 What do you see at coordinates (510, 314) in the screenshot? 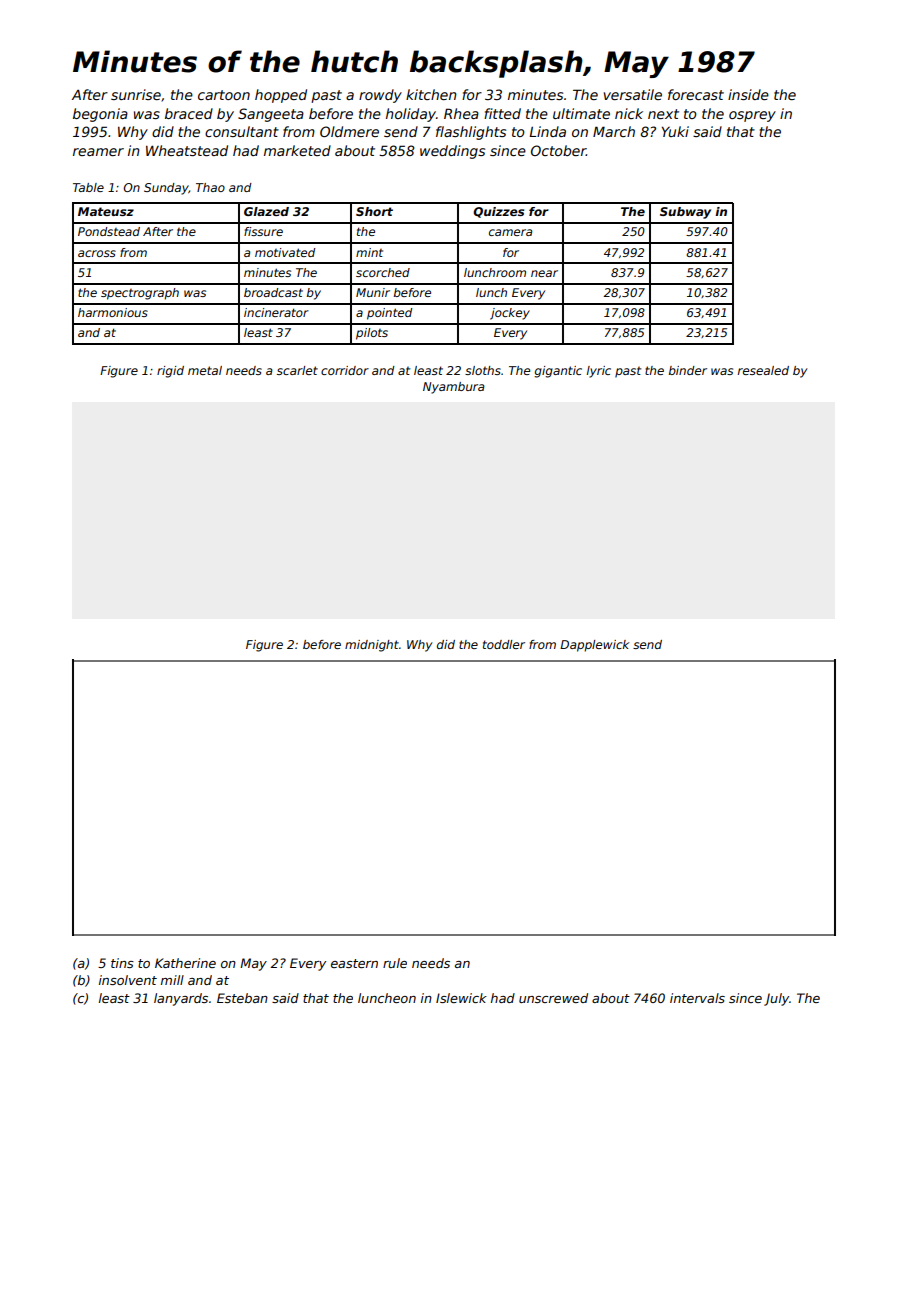
I see `jockey` at bounding box center [510, 314].
